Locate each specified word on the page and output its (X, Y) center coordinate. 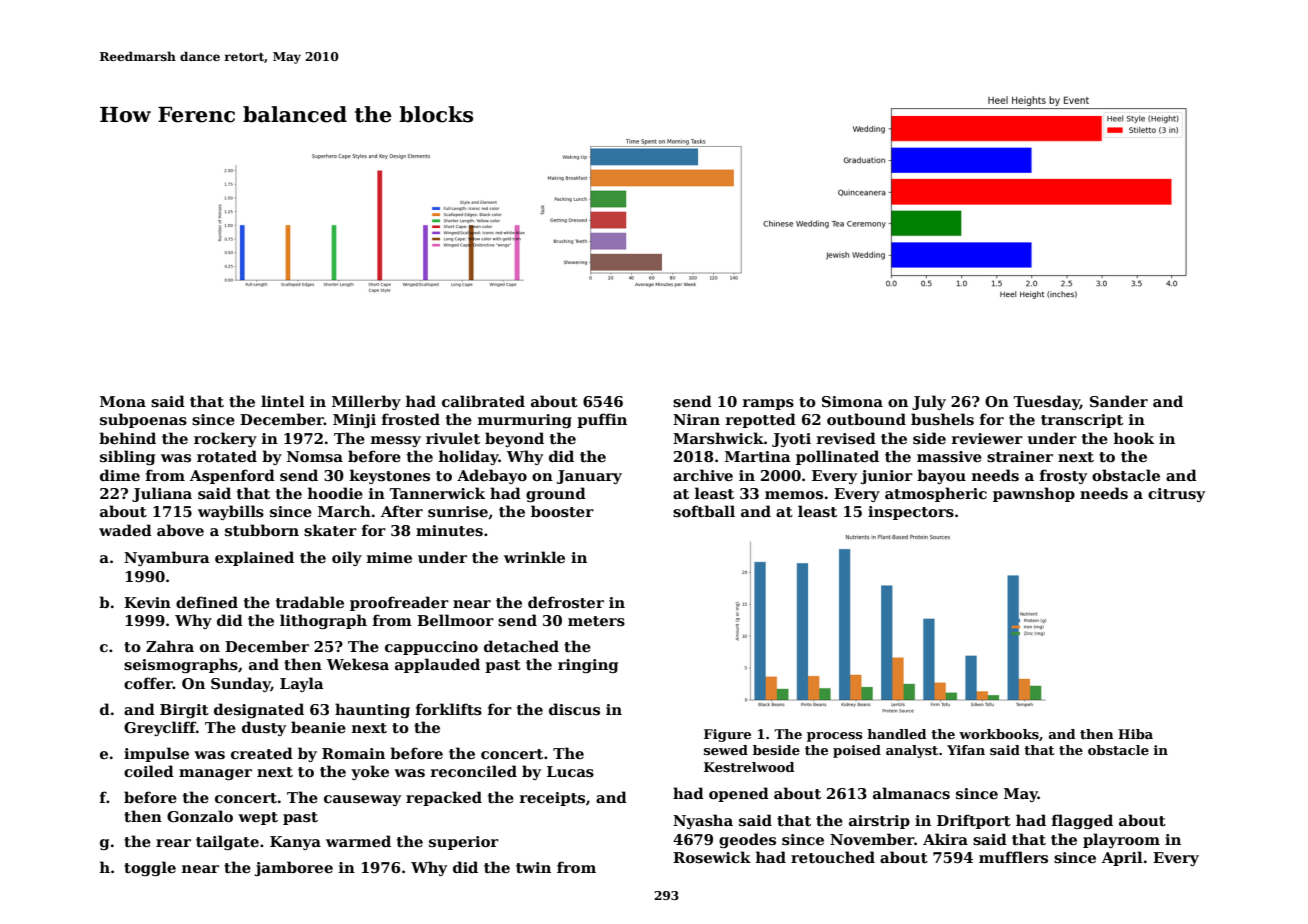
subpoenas (143, 420)
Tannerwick (437, 493)
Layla (302, 684)
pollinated (837, 457)
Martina (758, 456)
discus (574, 709)
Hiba (1135, 734)
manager (215, 774)
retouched (833, 857)
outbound (866, 419)
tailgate (227, 842)
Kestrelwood (749, 767)
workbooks (999, 734)
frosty (1063, 476)
